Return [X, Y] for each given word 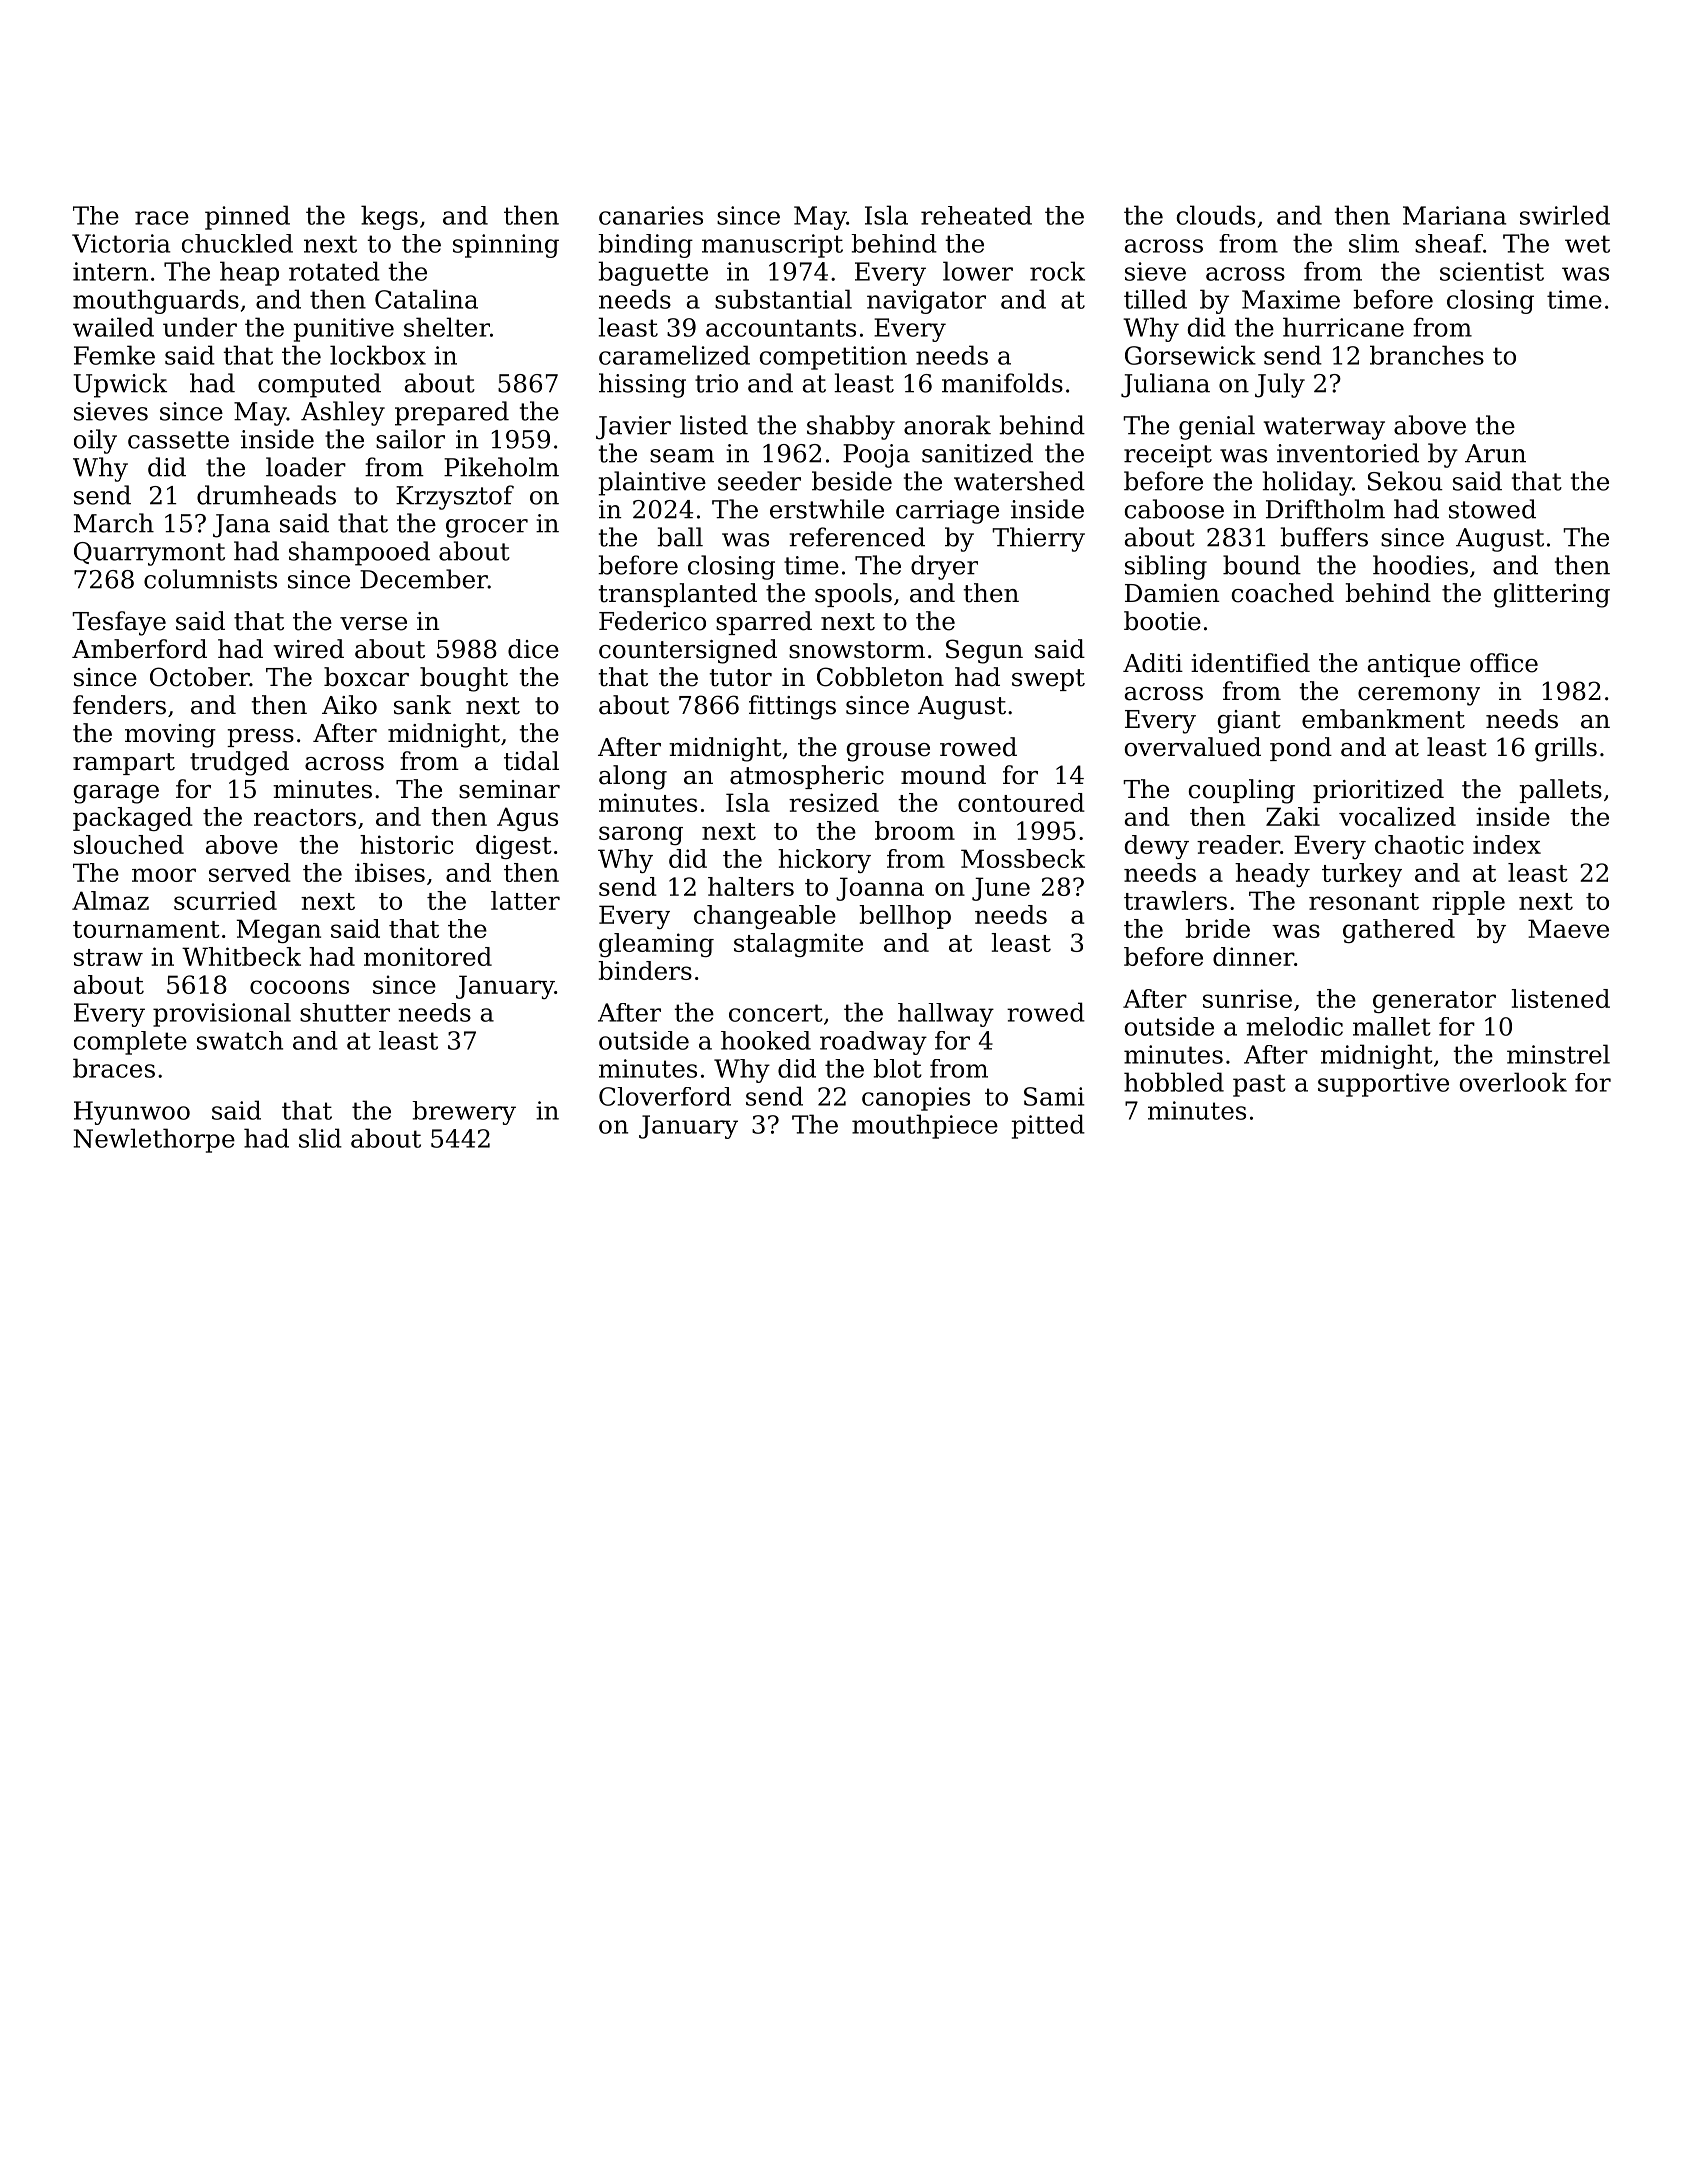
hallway [946, 1015]
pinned [247, 217]
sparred [764, 623]
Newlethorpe [154, 1140]
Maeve [1568, 928]
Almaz [110, 900]
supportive [1383, 1085]
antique [1414, 665]
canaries [651, 215]
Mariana [1454, 215]
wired [308, 649]
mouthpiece [925, 1126]
